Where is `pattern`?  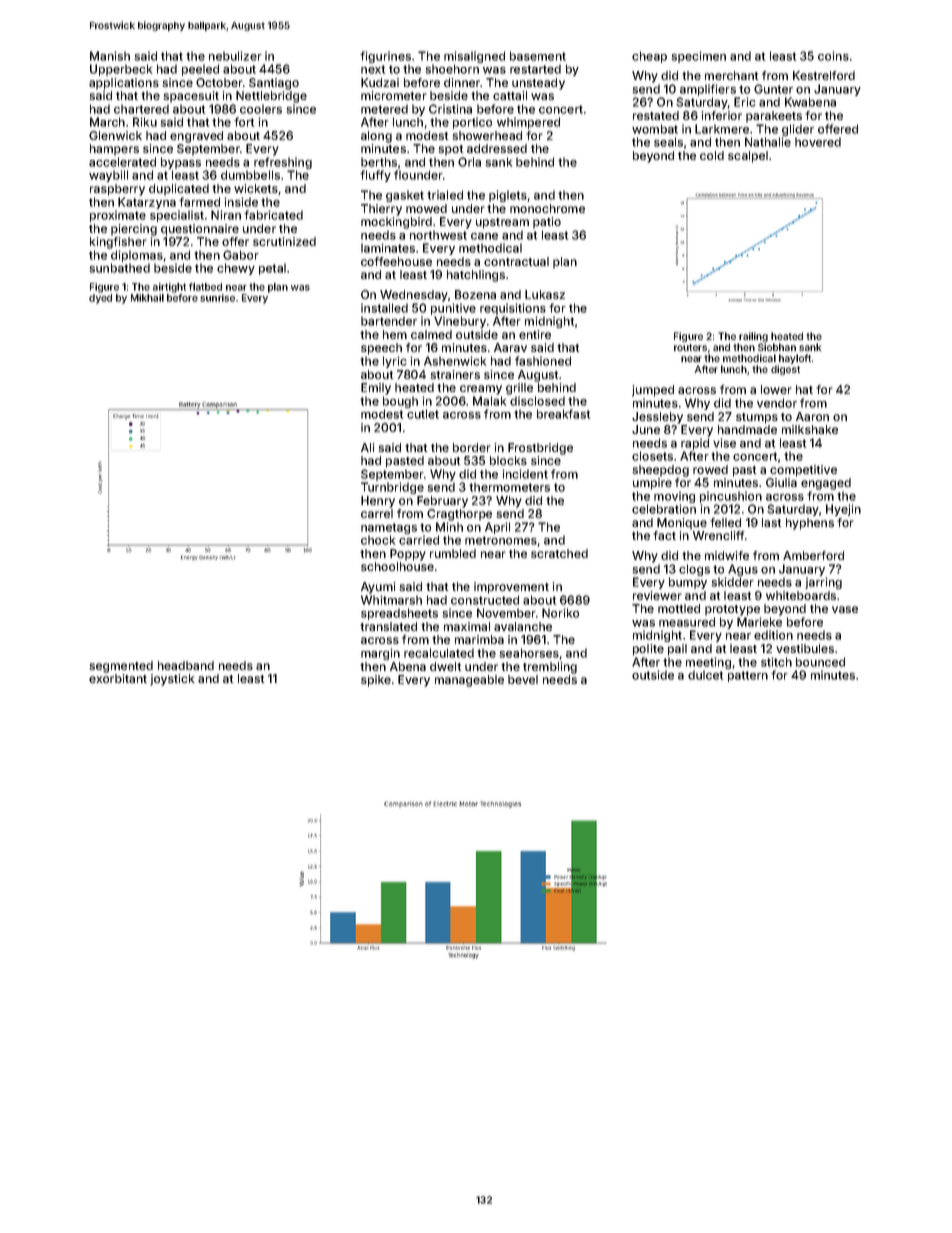
pattern is located at coordinates (748, 676).
